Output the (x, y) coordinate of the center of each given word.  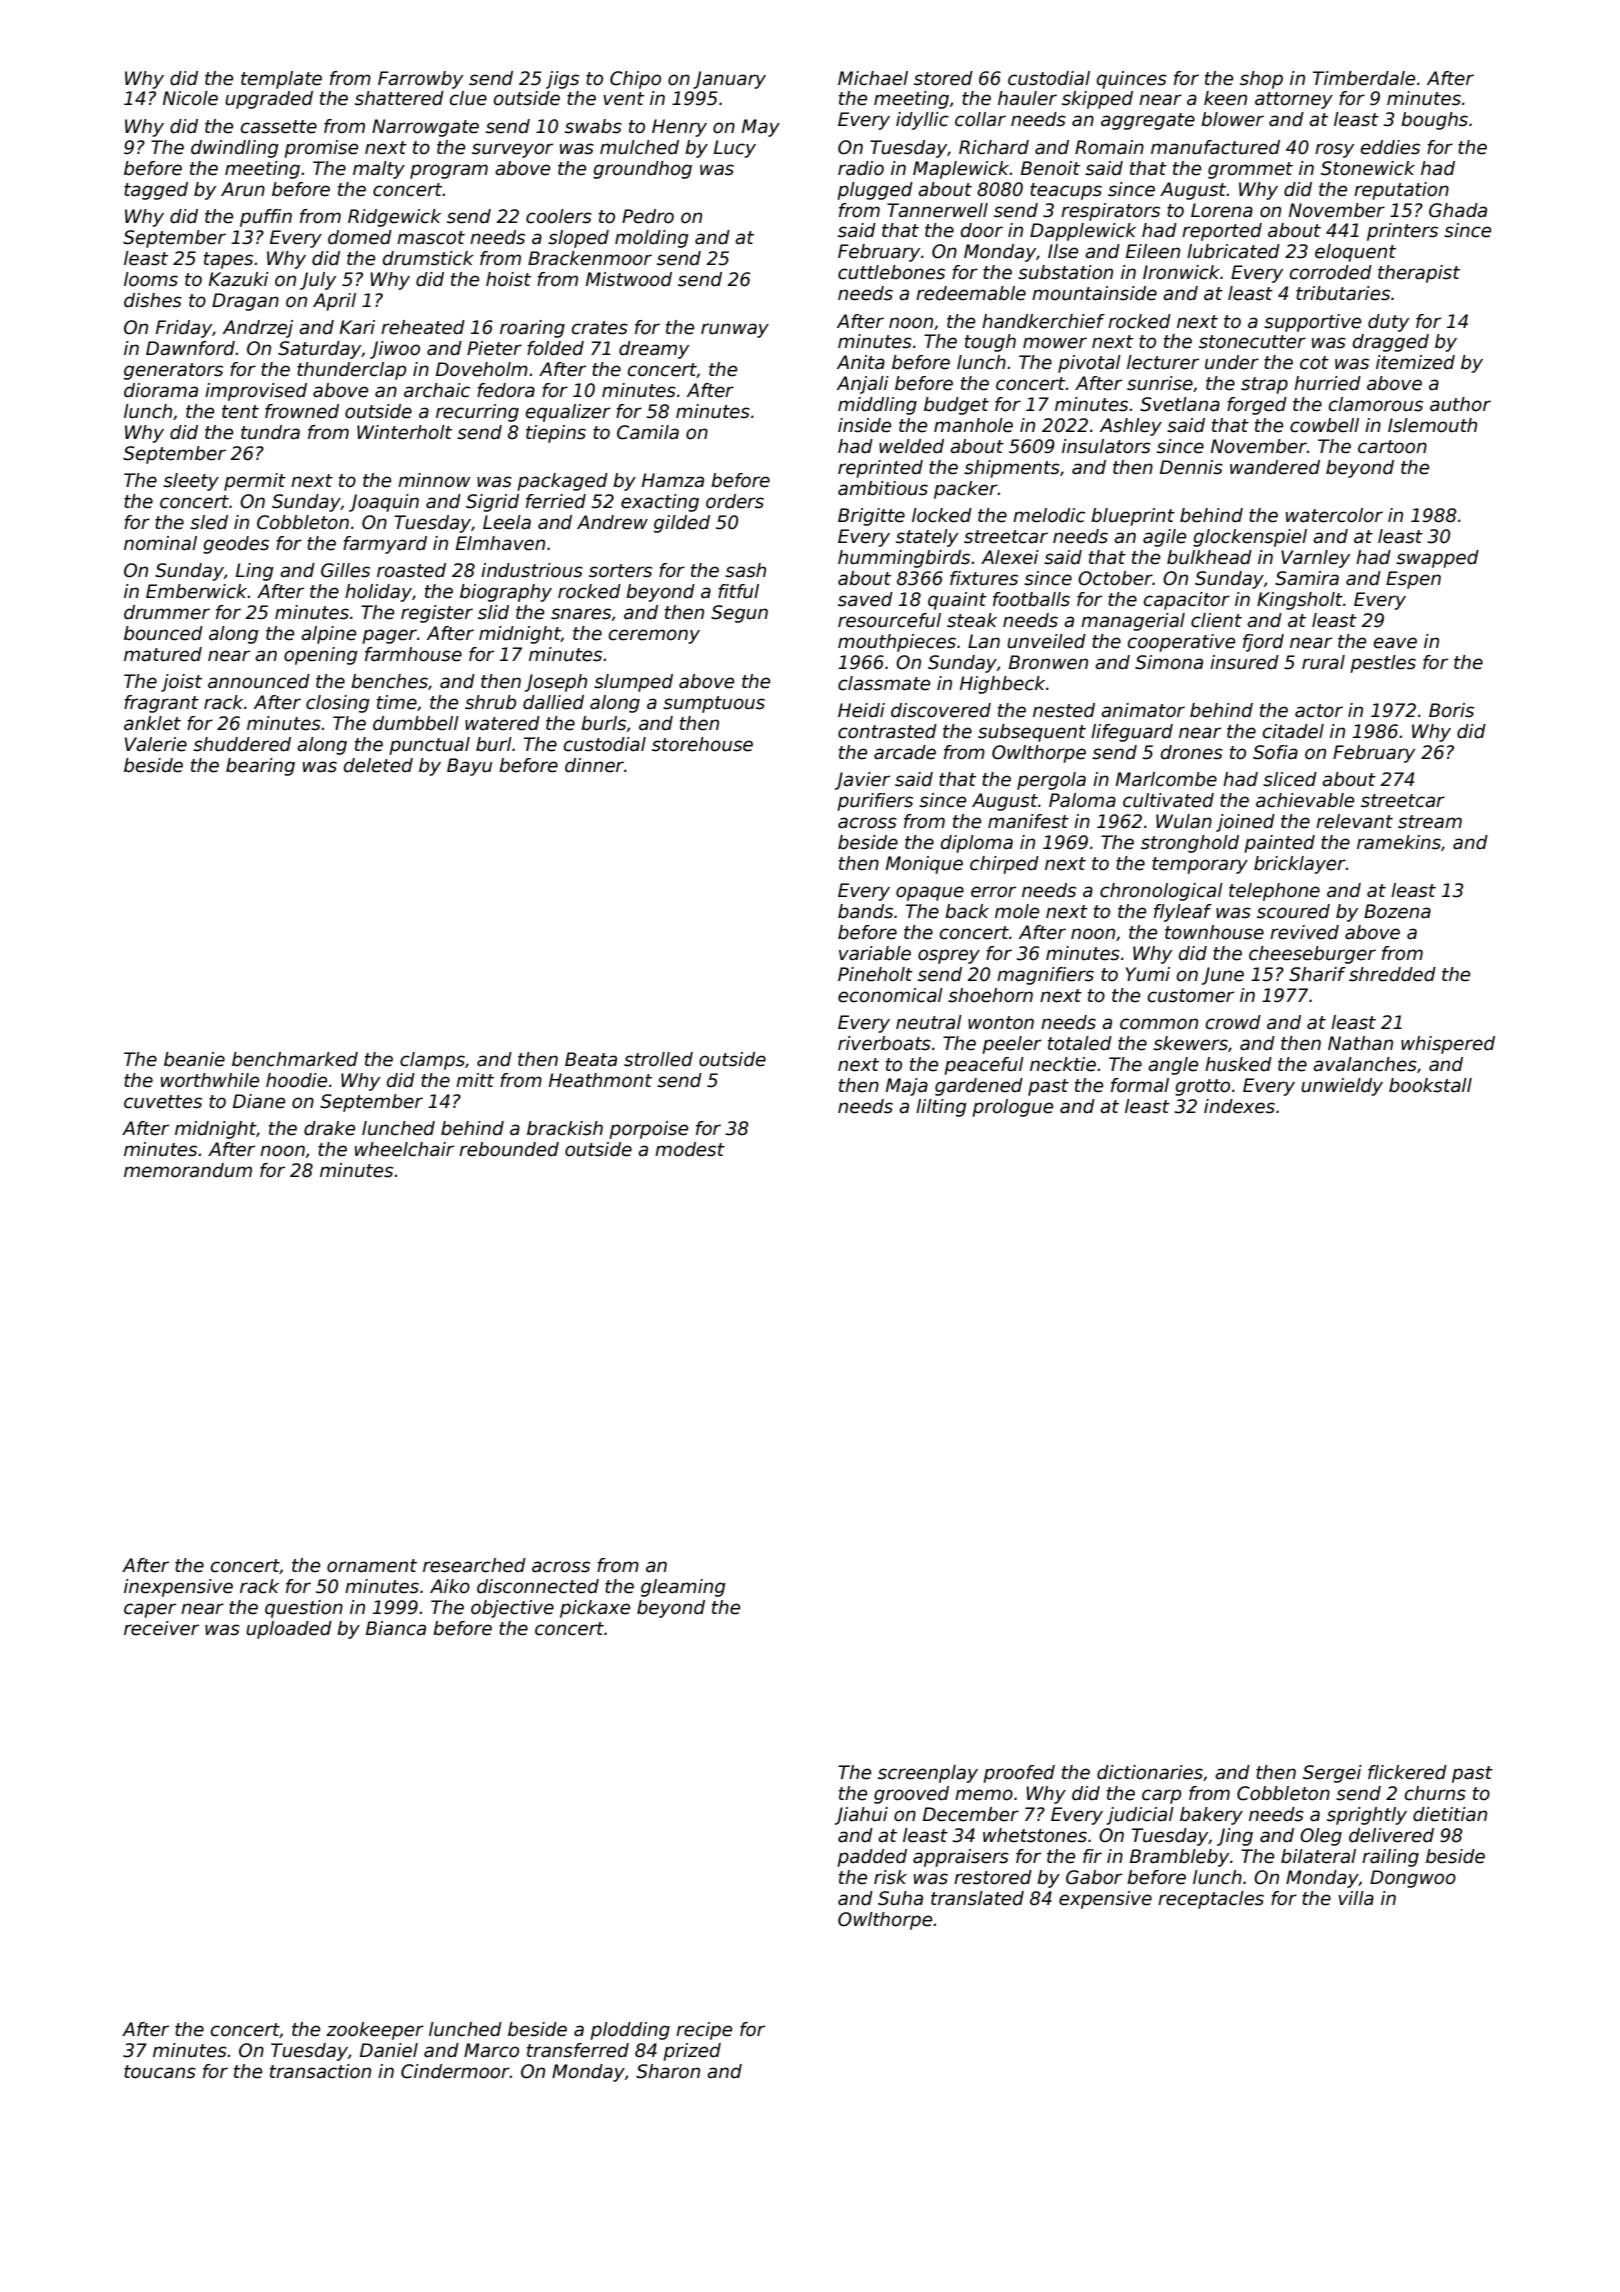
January (729, 80)
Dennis (1191, 467)
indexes (1239, 1106)
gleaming (683, 1588)
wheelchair (404, 1149)
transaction (320, 2071)
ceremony (654, 636)
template (281, 80)
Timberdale (1364, 78)
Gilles (345, 570)
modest (690, 1149)
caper (150, 1610)
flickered (1407, 1772)
